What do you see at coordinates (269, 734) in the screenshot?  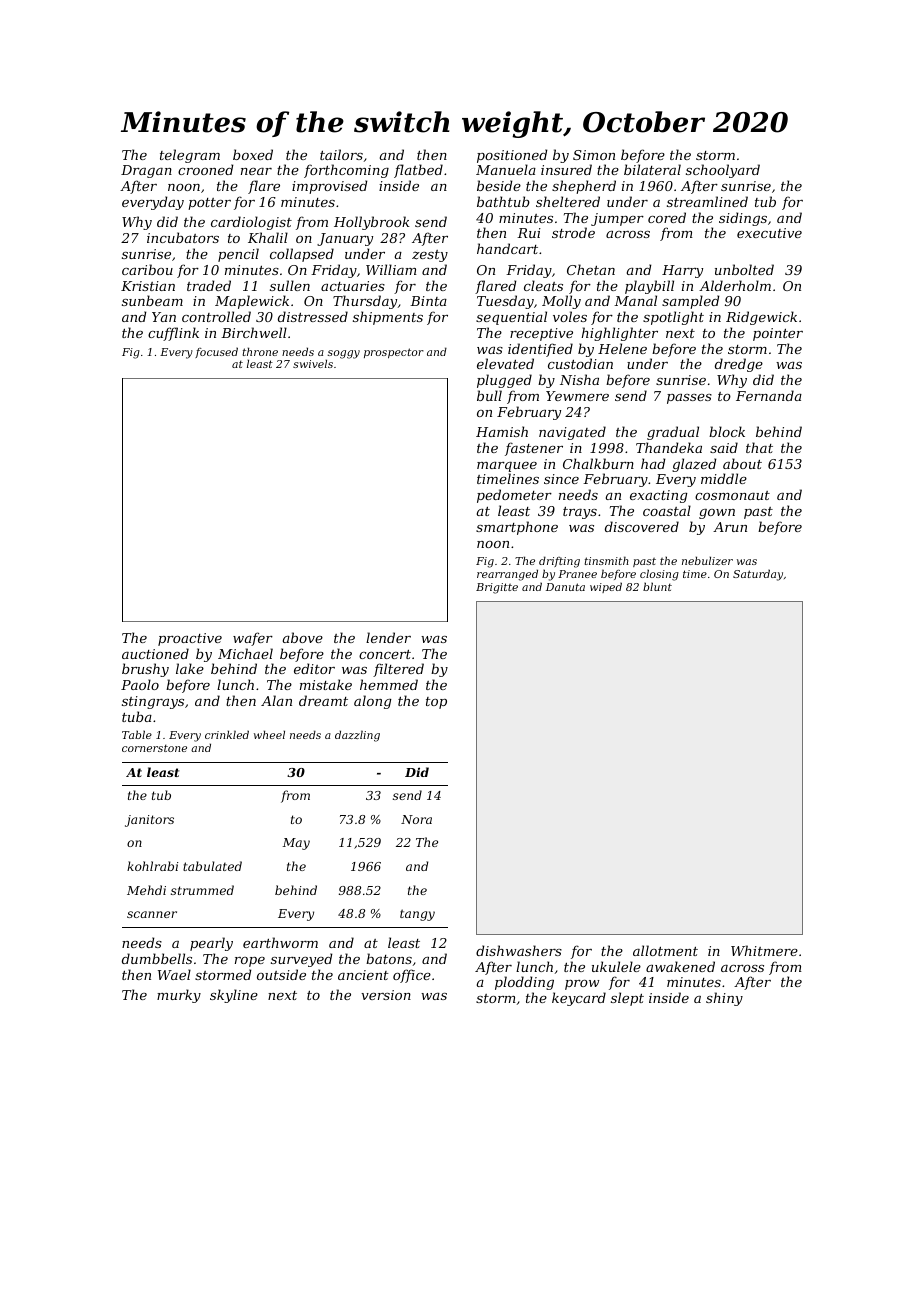 I see `wheel` at bounding box center [269, 734].
